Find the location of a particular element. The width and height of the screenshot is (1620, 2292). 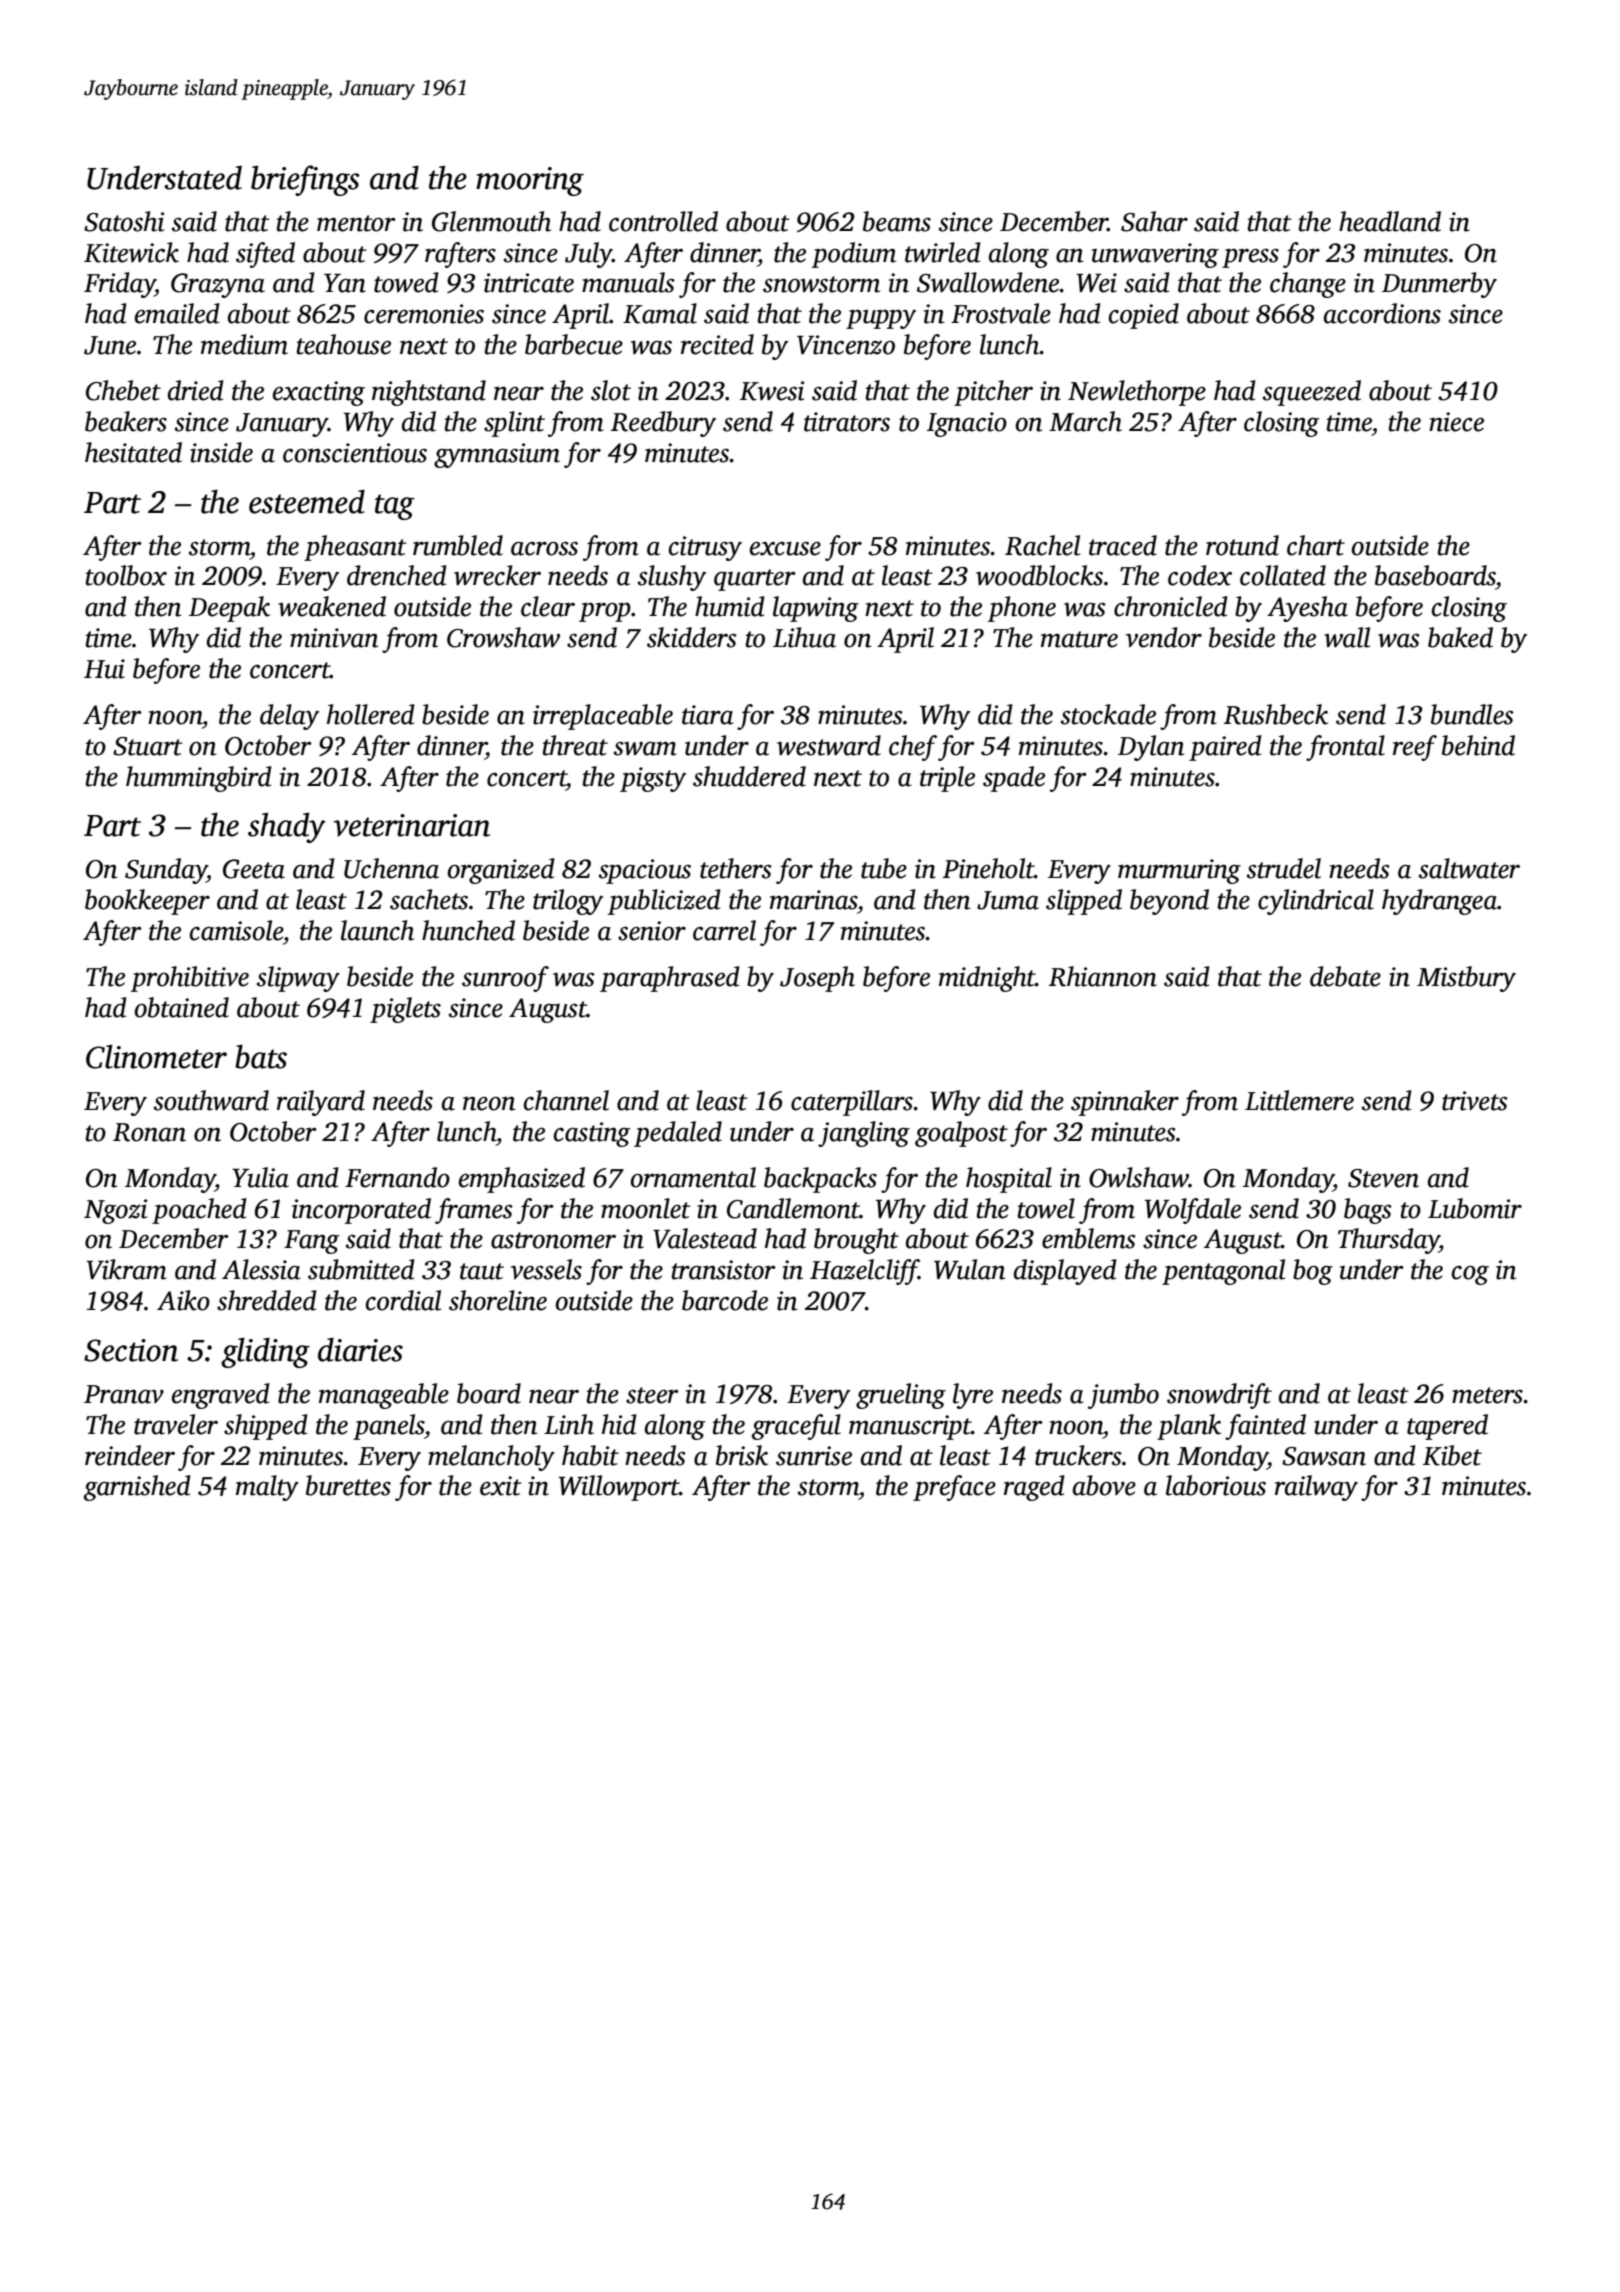

Kwesi is located at coordinates (772, 391).
